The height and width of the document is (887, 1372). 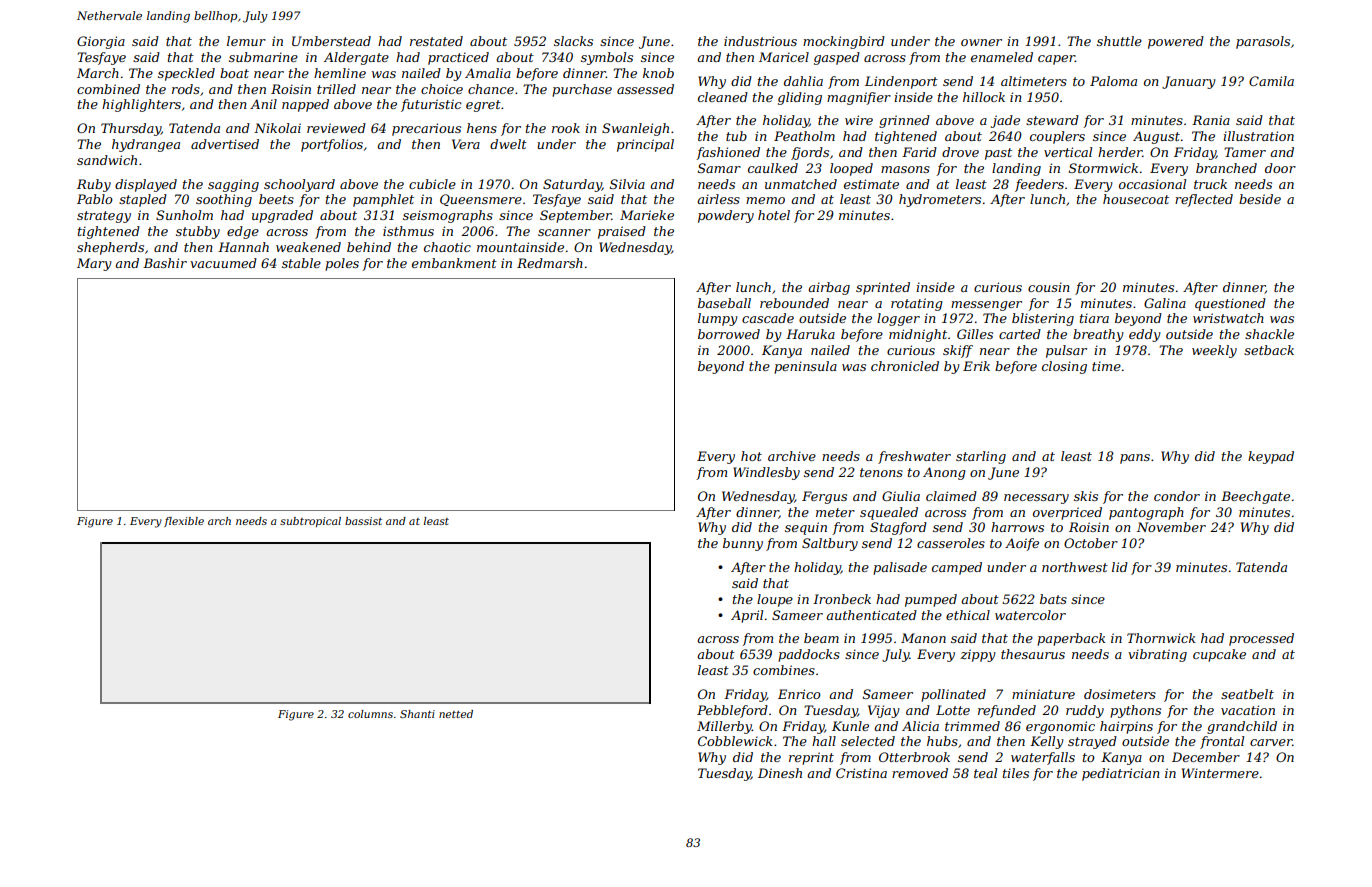 I want to click on hotel, so click(x=774, y=215).
